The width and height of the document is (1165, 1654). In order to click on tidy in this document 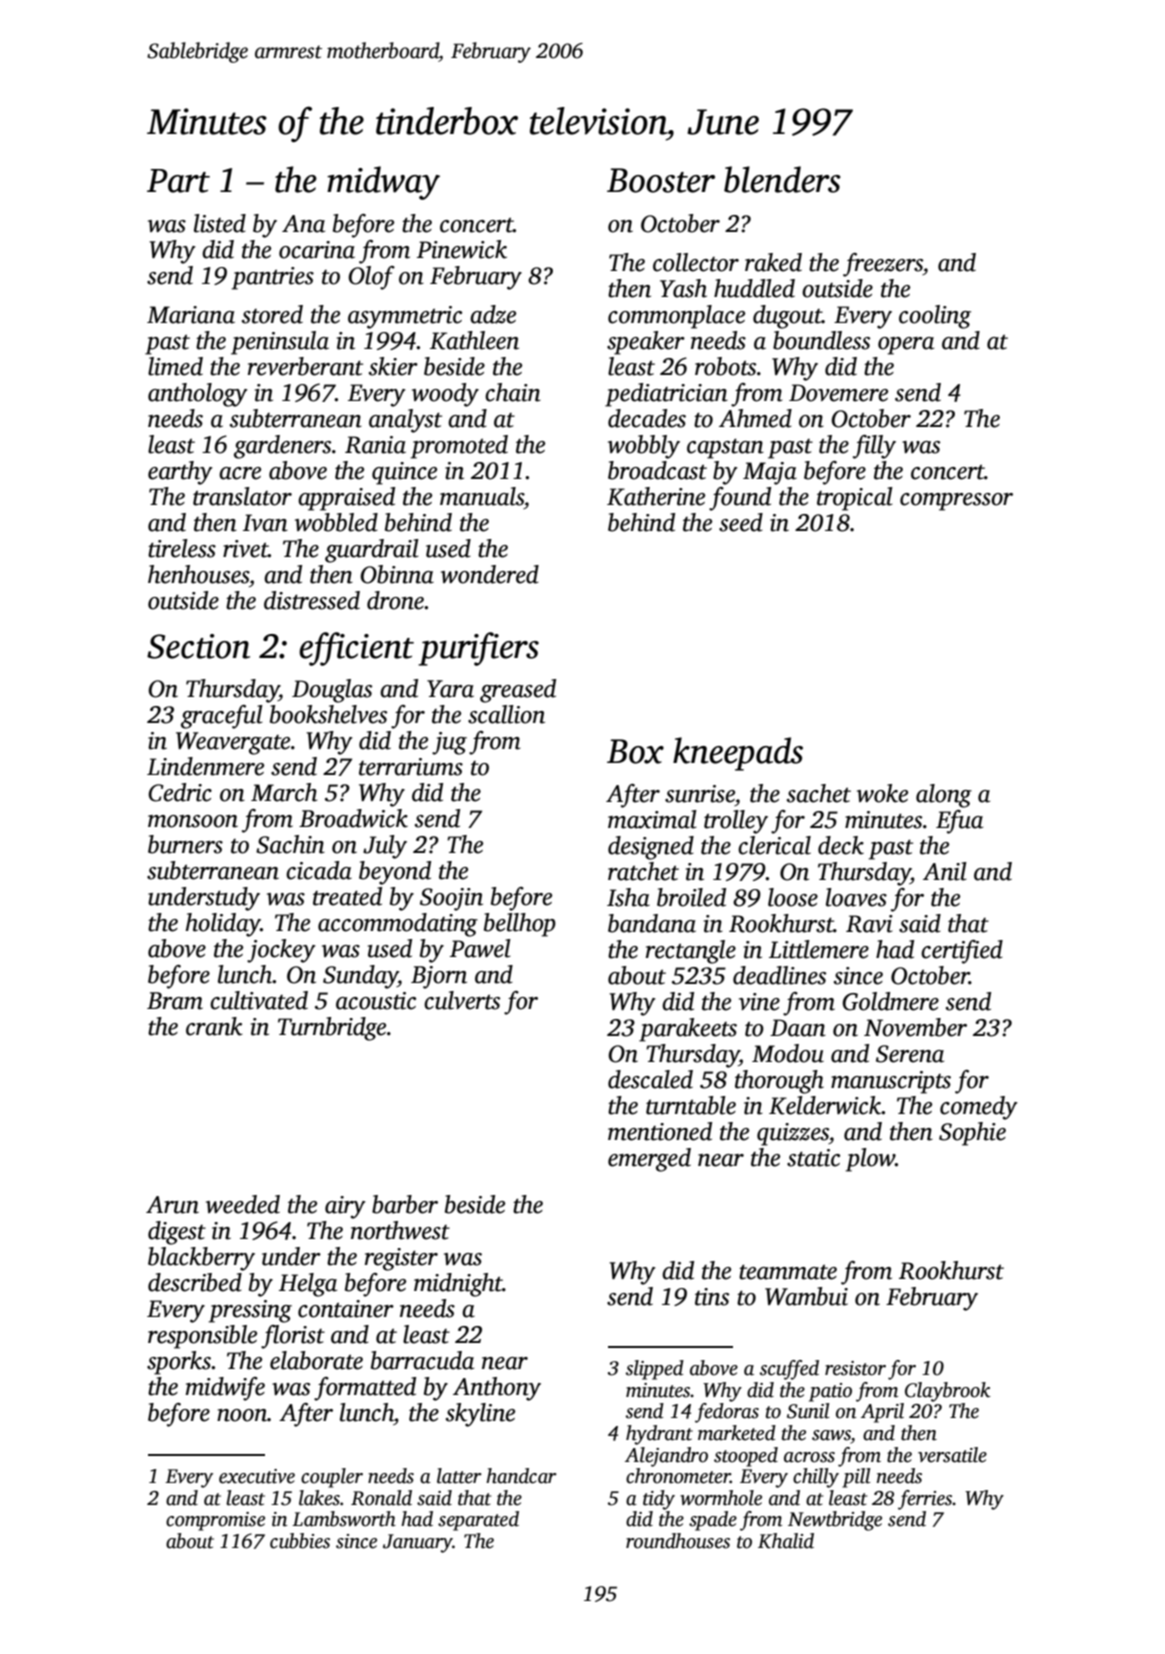, I will do `click(659, 1500)`.
